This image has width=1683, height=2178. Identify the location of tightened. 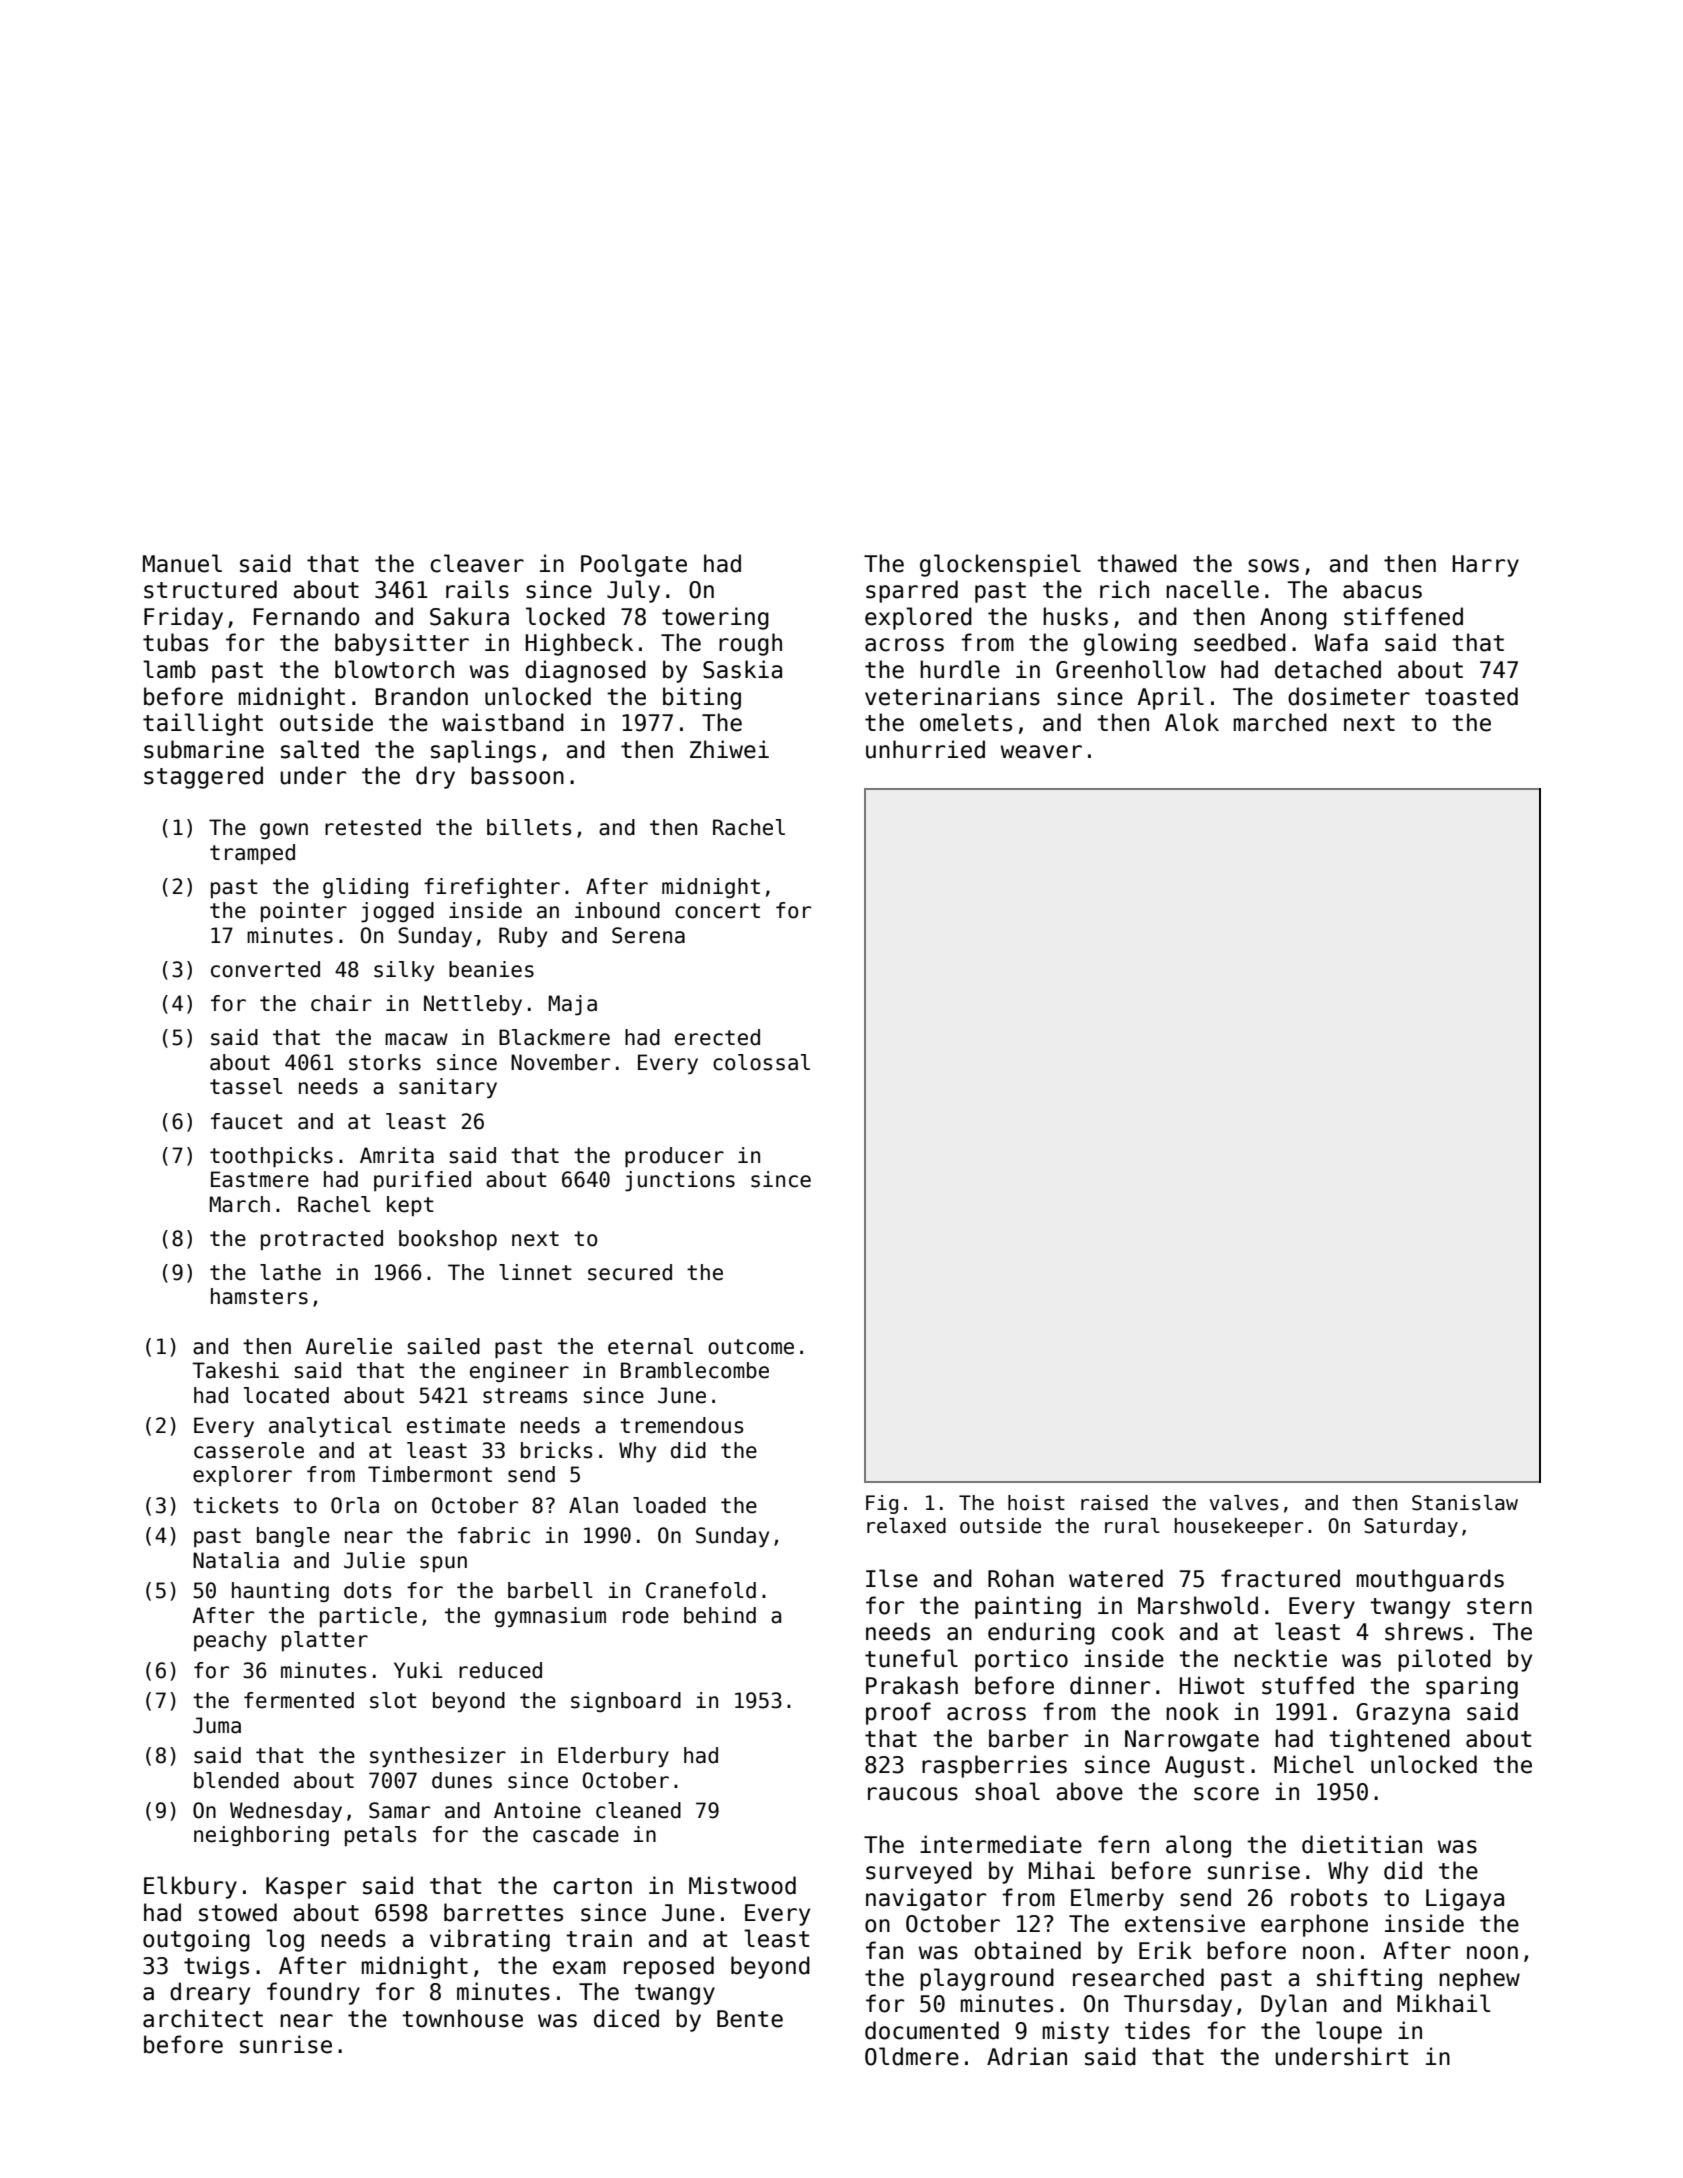
(1389, 1740).
